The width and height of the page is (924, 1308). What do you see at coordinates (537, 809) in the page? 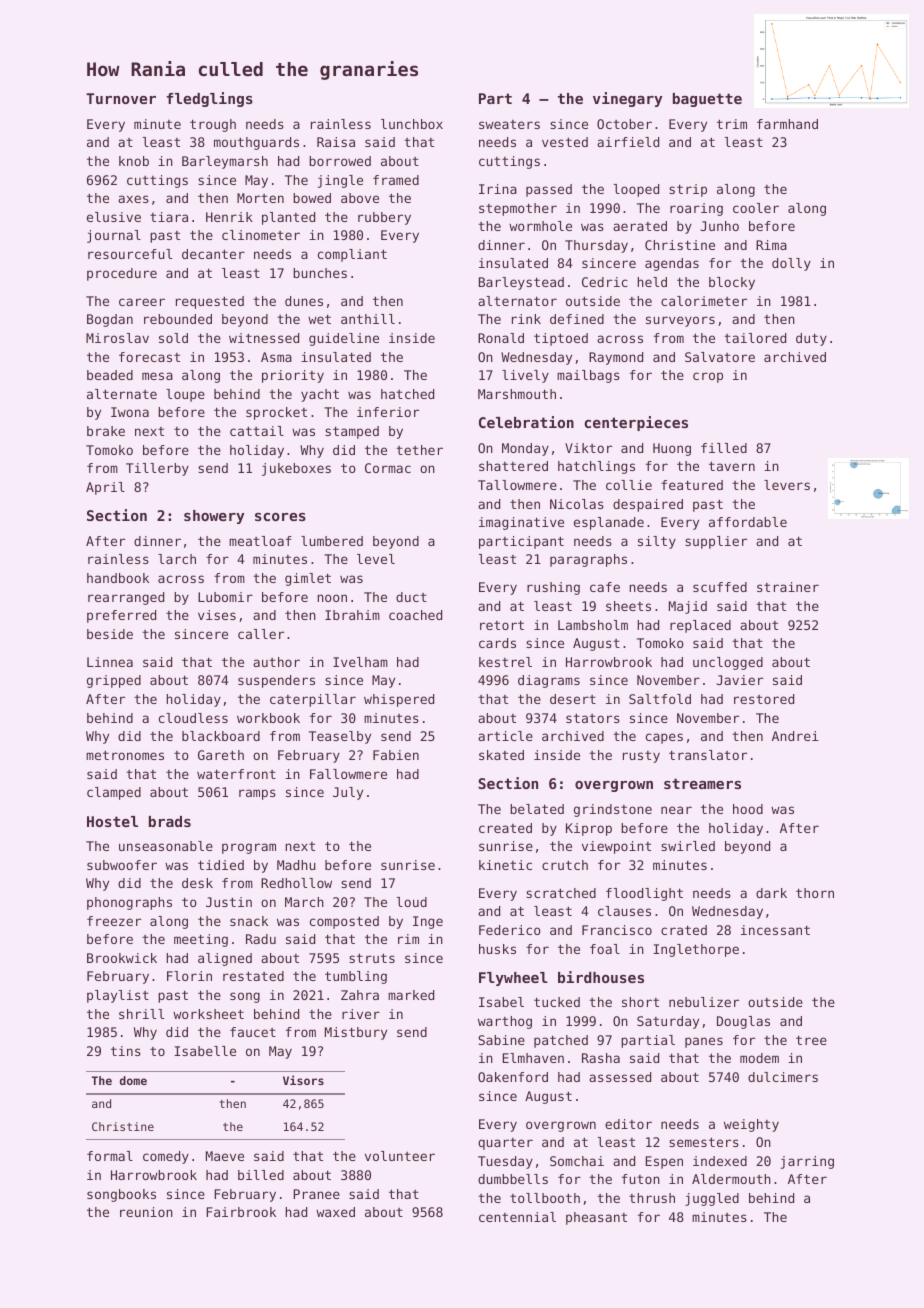
I see `belated` at bounding box center [537, 809].
